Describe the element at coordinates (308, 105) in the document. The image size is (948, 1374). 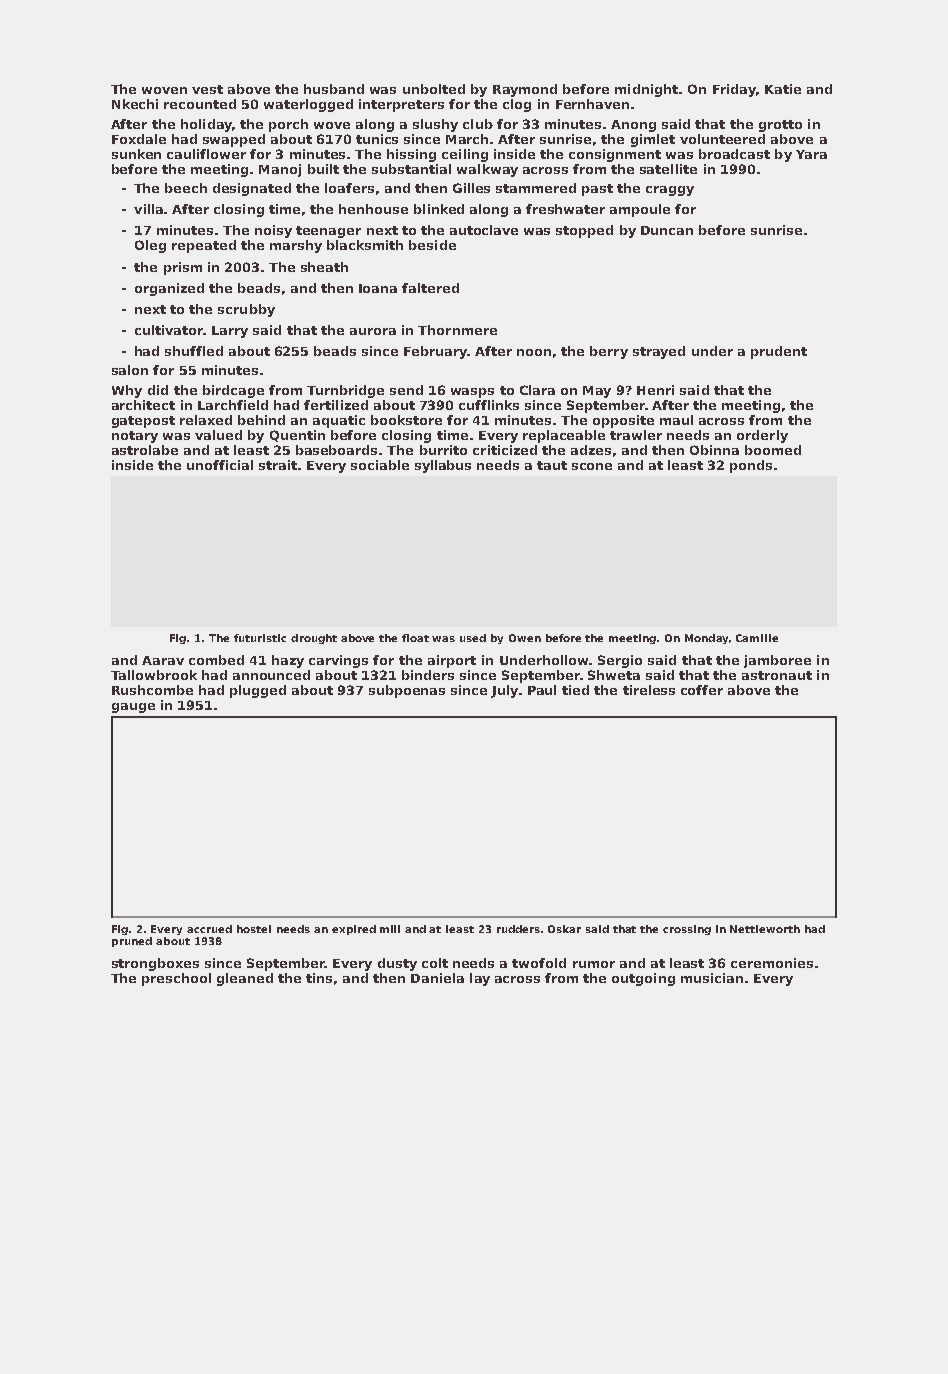
I see `waterlogged` at that location.
